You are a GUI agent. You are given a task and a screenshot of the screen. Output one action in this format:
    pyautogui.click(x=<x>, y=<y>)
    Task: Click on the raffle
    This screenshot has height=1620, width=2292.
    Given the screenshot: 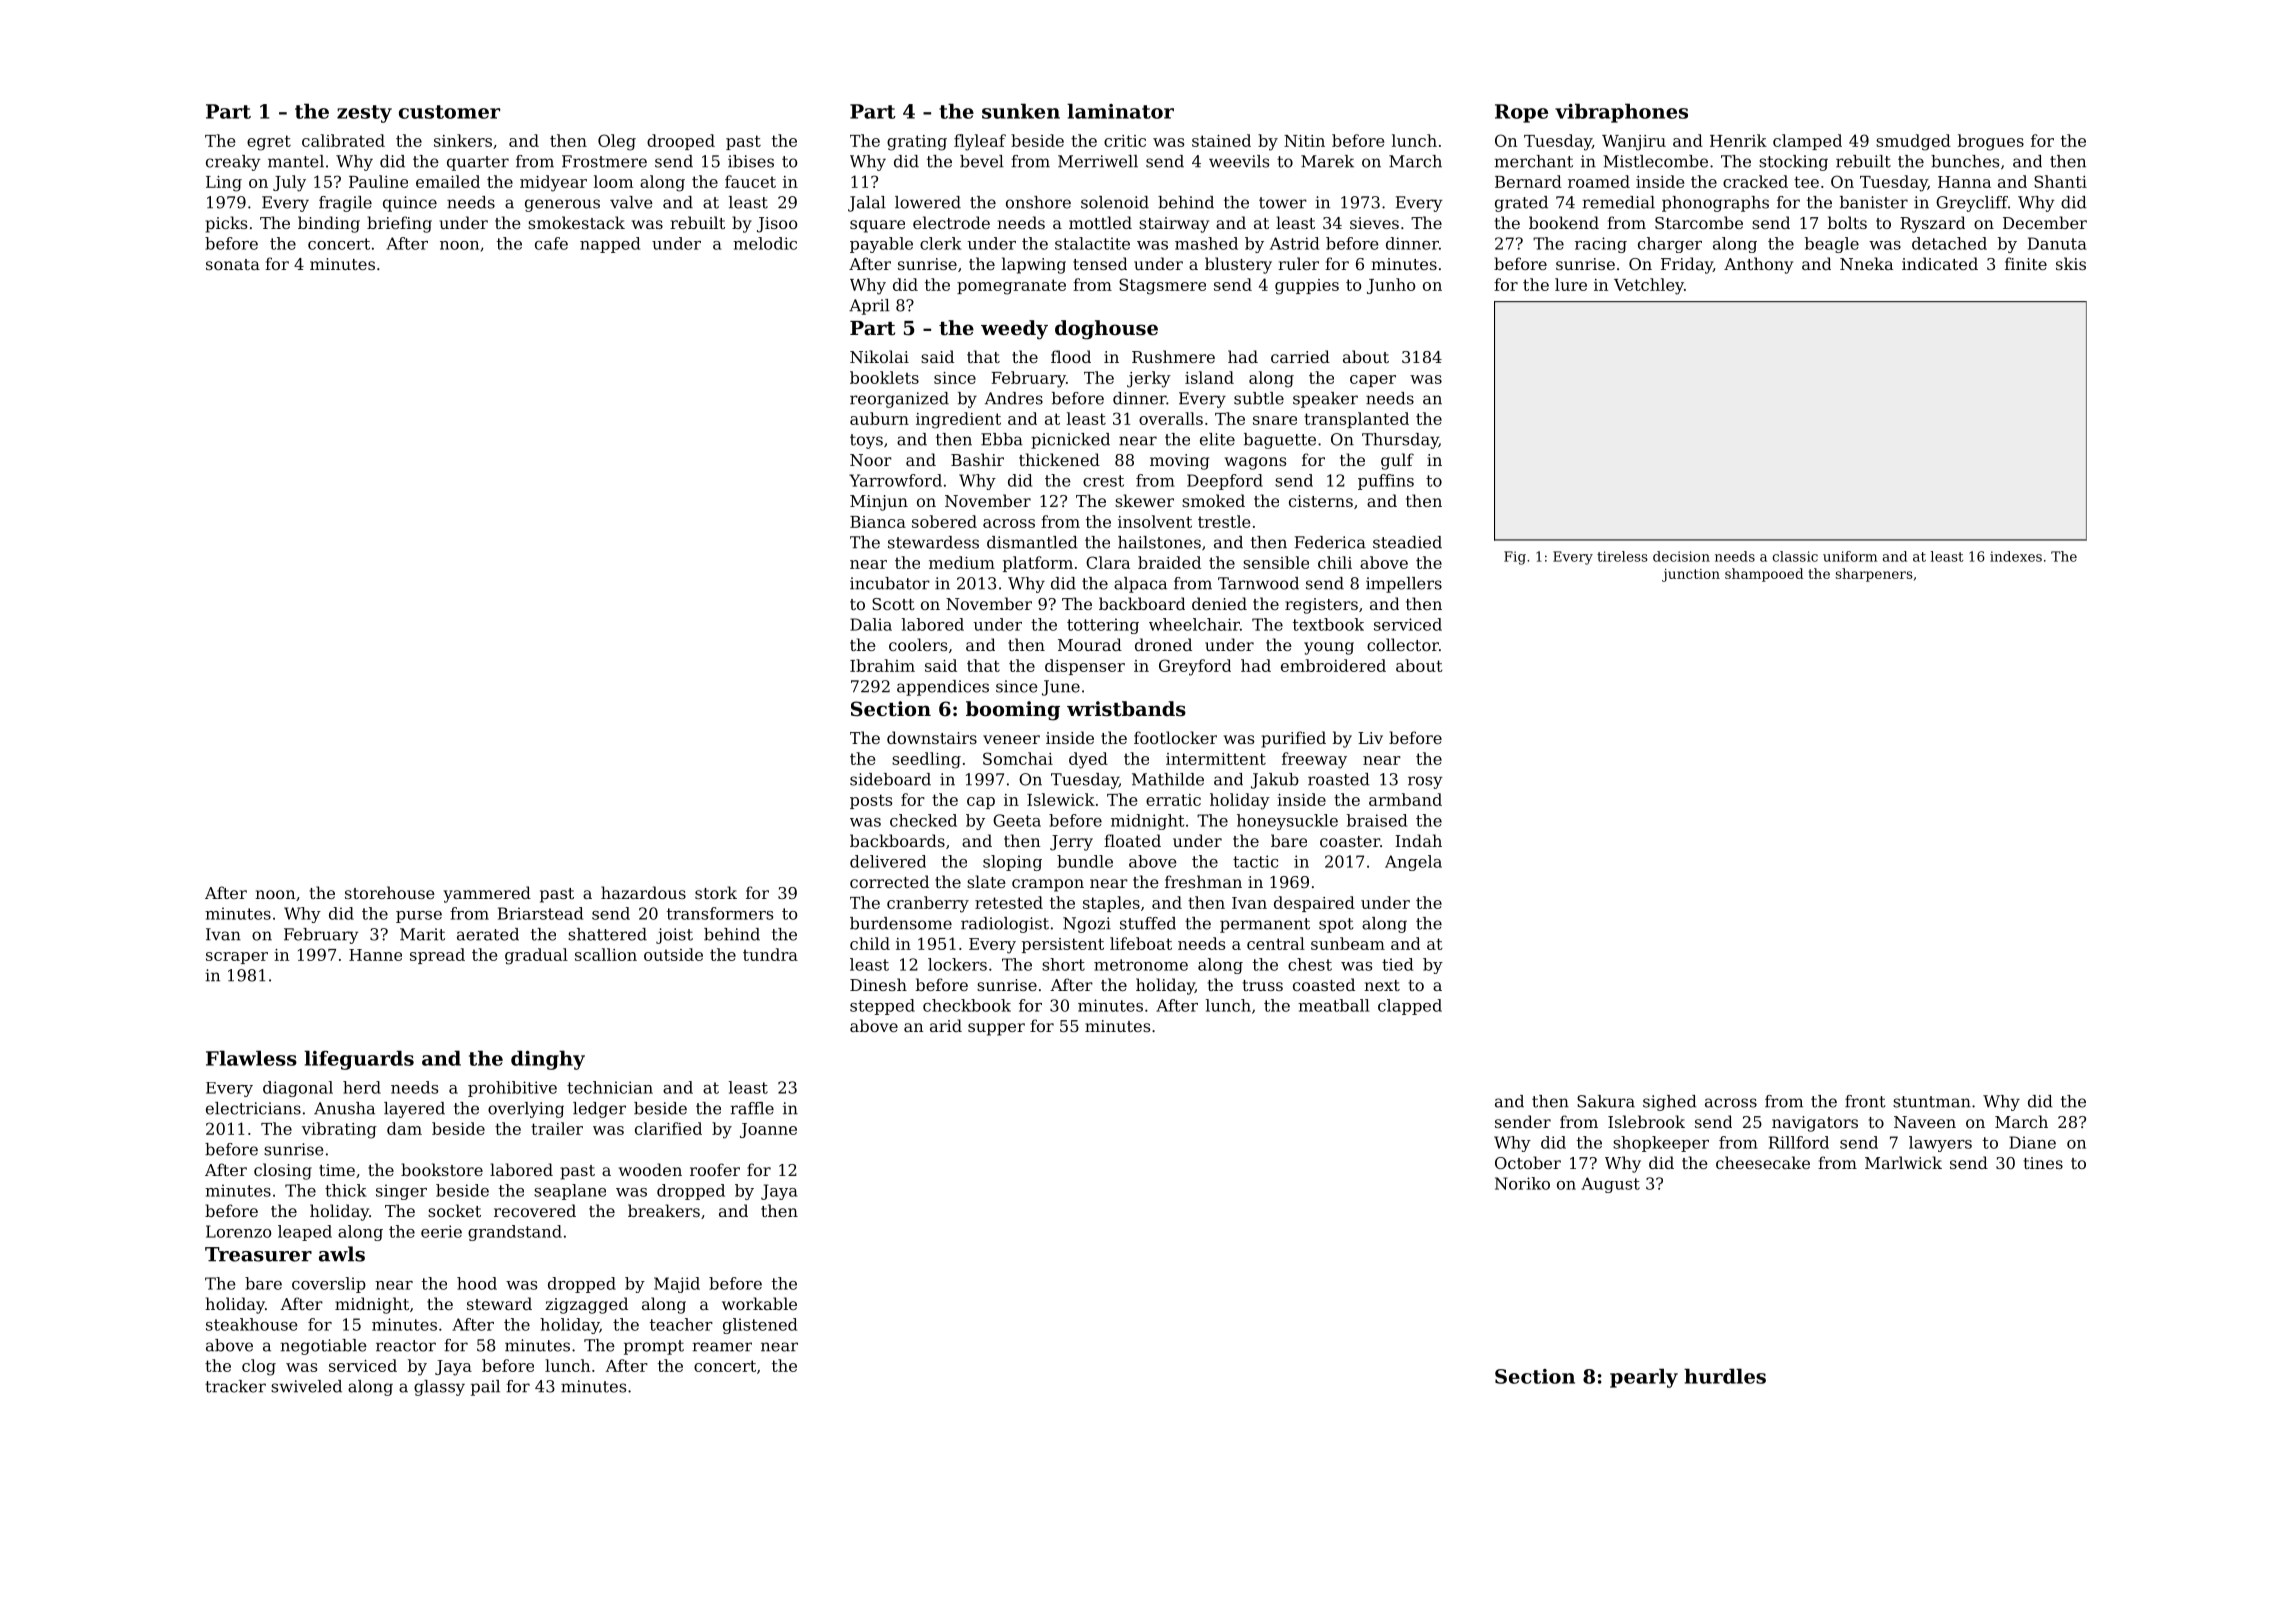 What is the action you would take?
    pyautogui.click(x=752, y=1108)
